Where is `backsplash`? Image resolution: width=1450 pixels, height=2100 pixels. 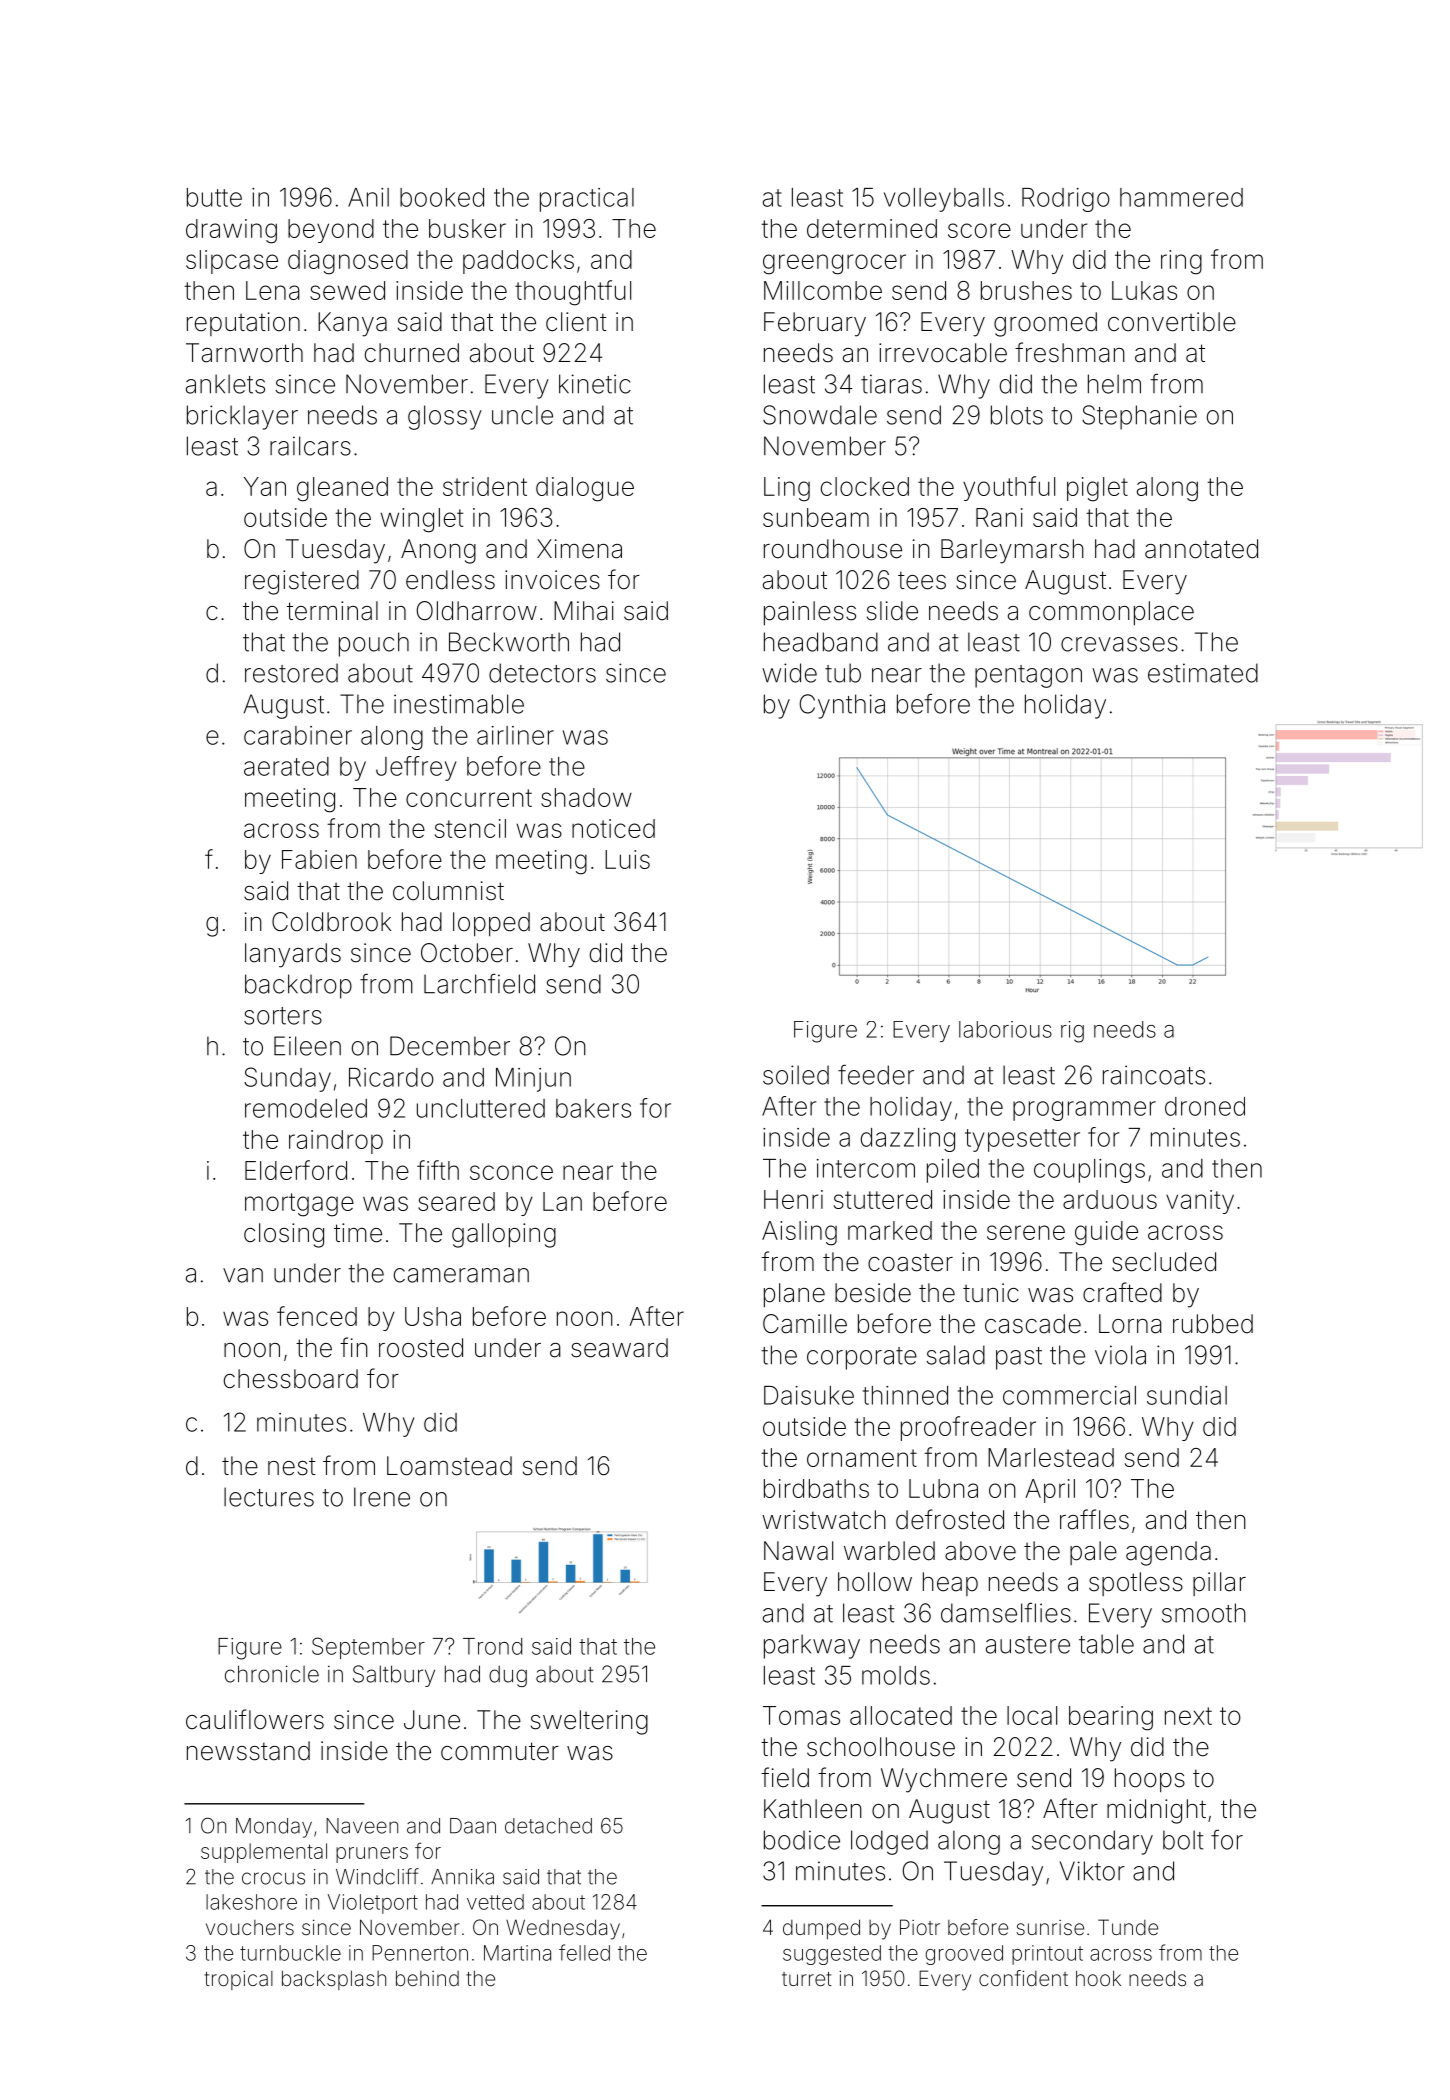
backsplash is located at coordinates (334, 1980).
